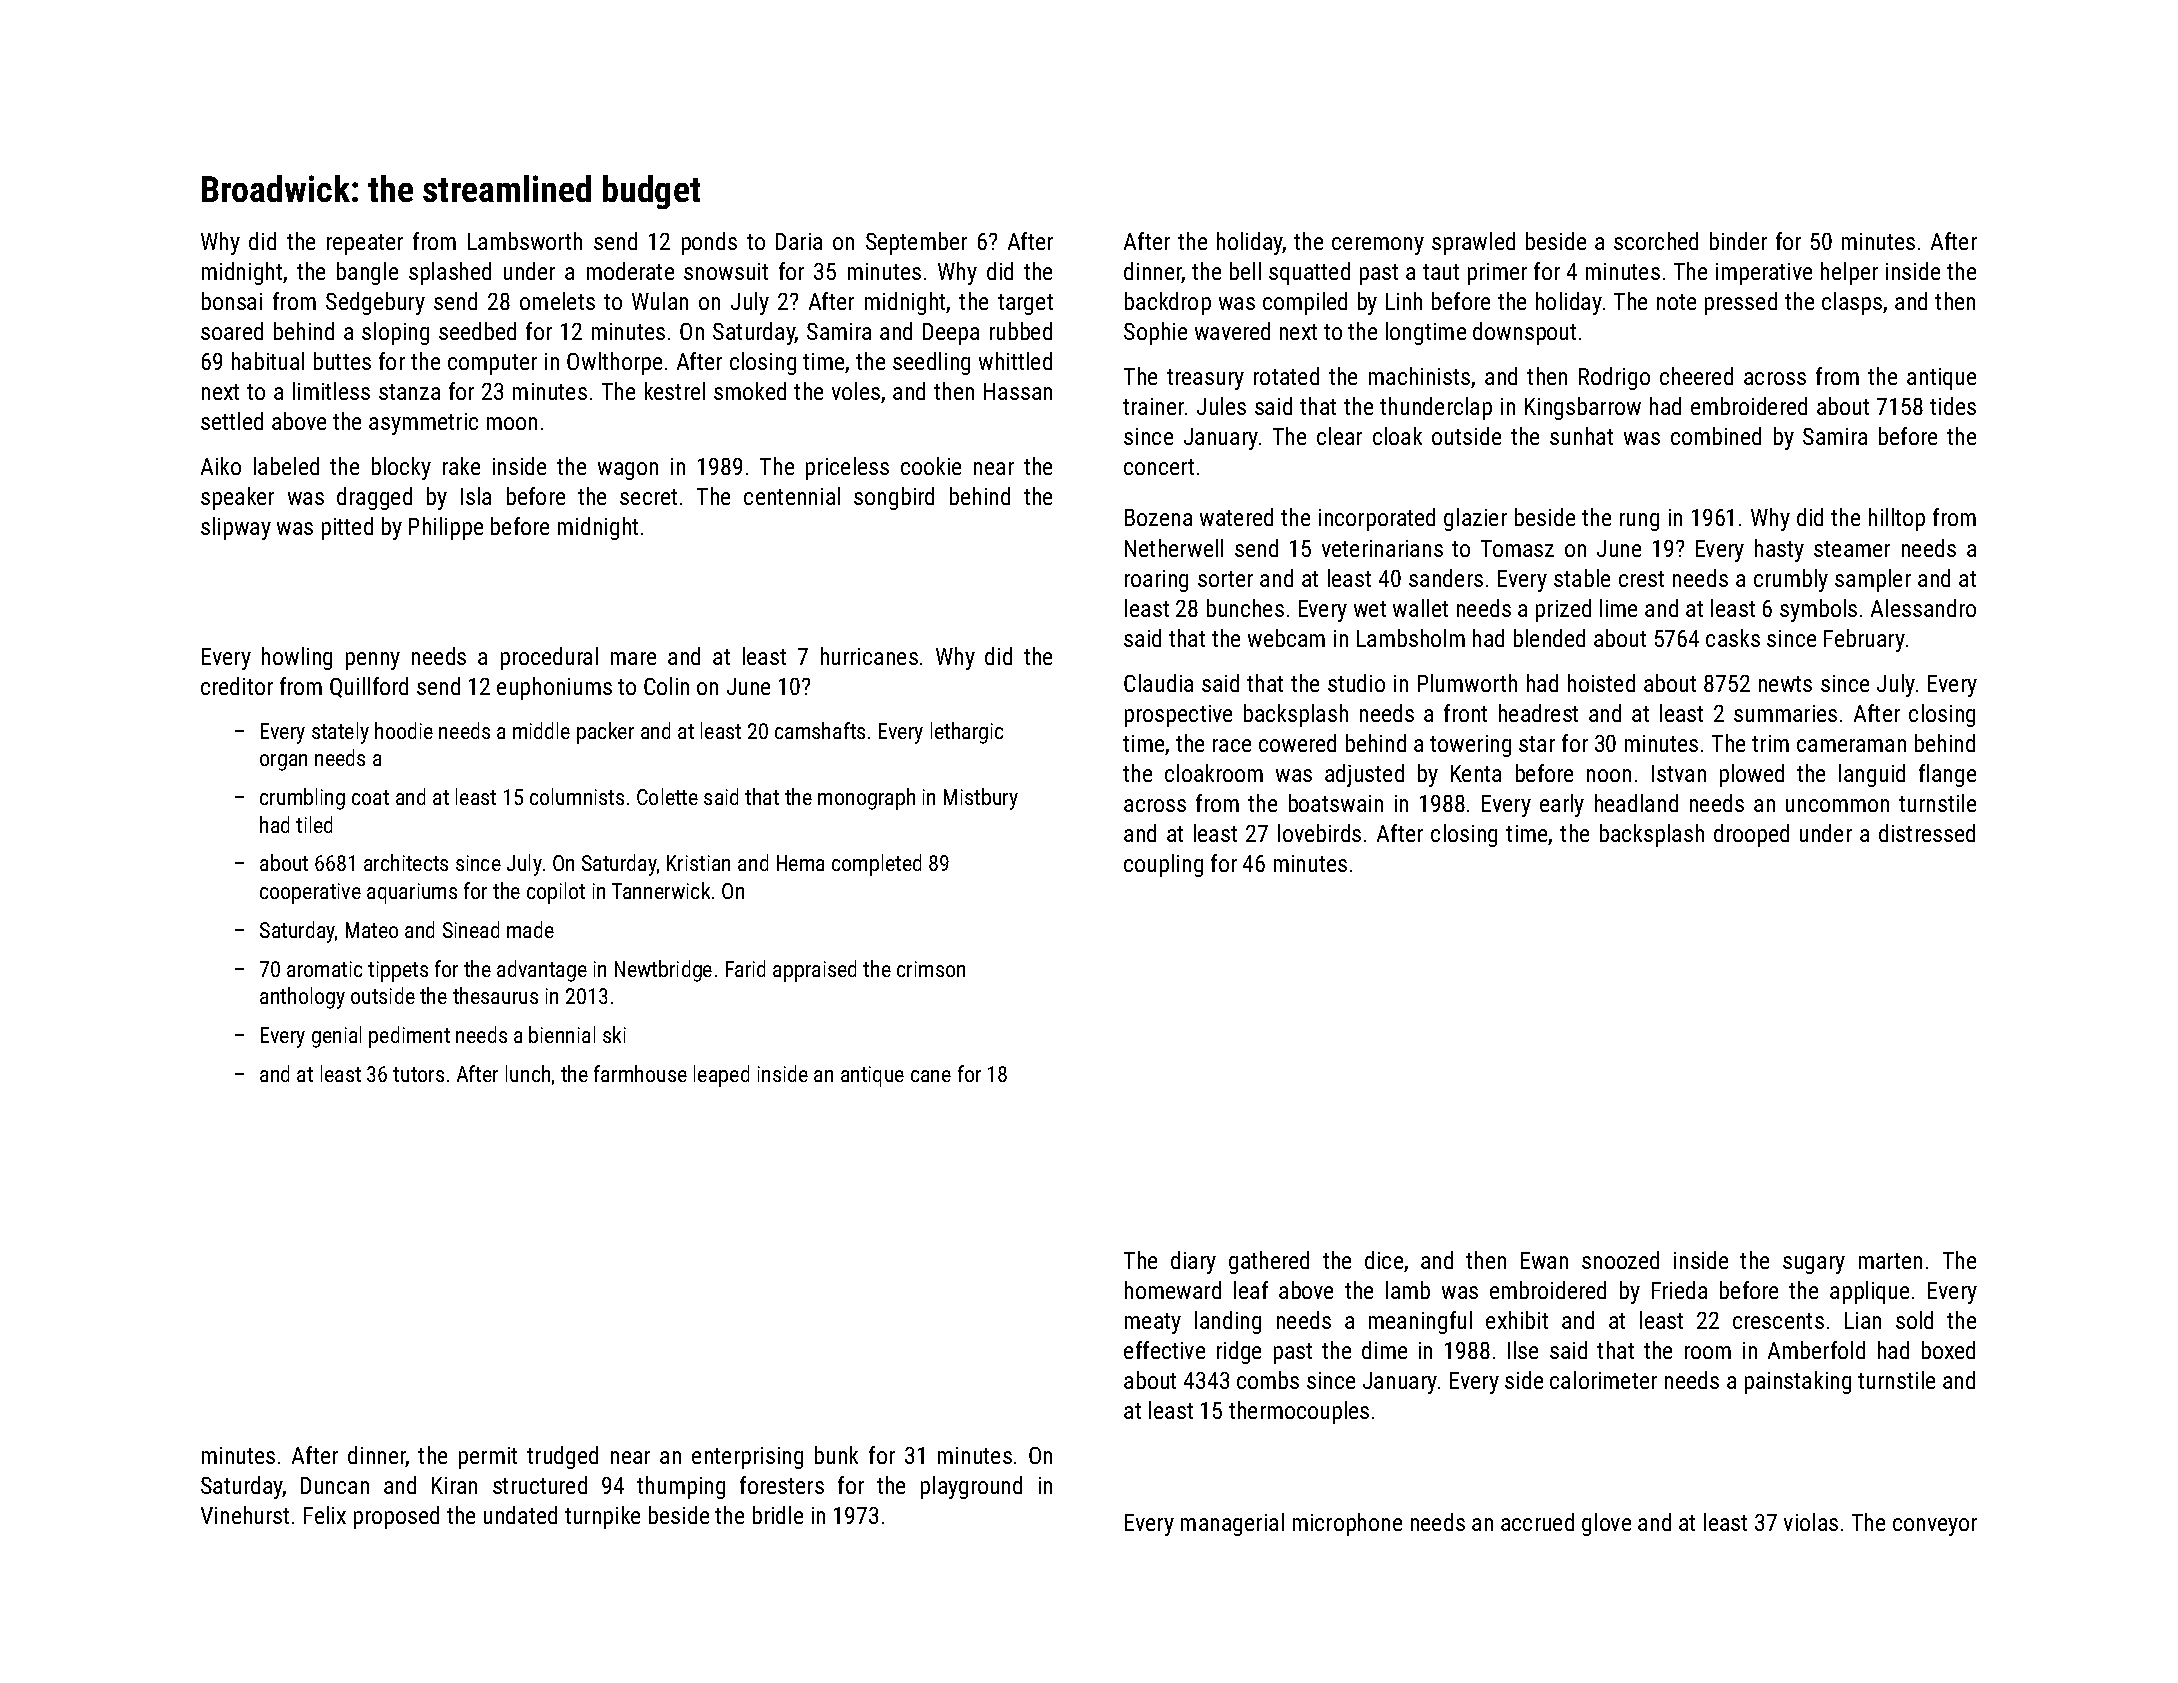 Image resolution: width=2178 pixels, height=1683 pixels. Describe the element at coordinates (799, 241) in the image. I see `Daria` at that location.
